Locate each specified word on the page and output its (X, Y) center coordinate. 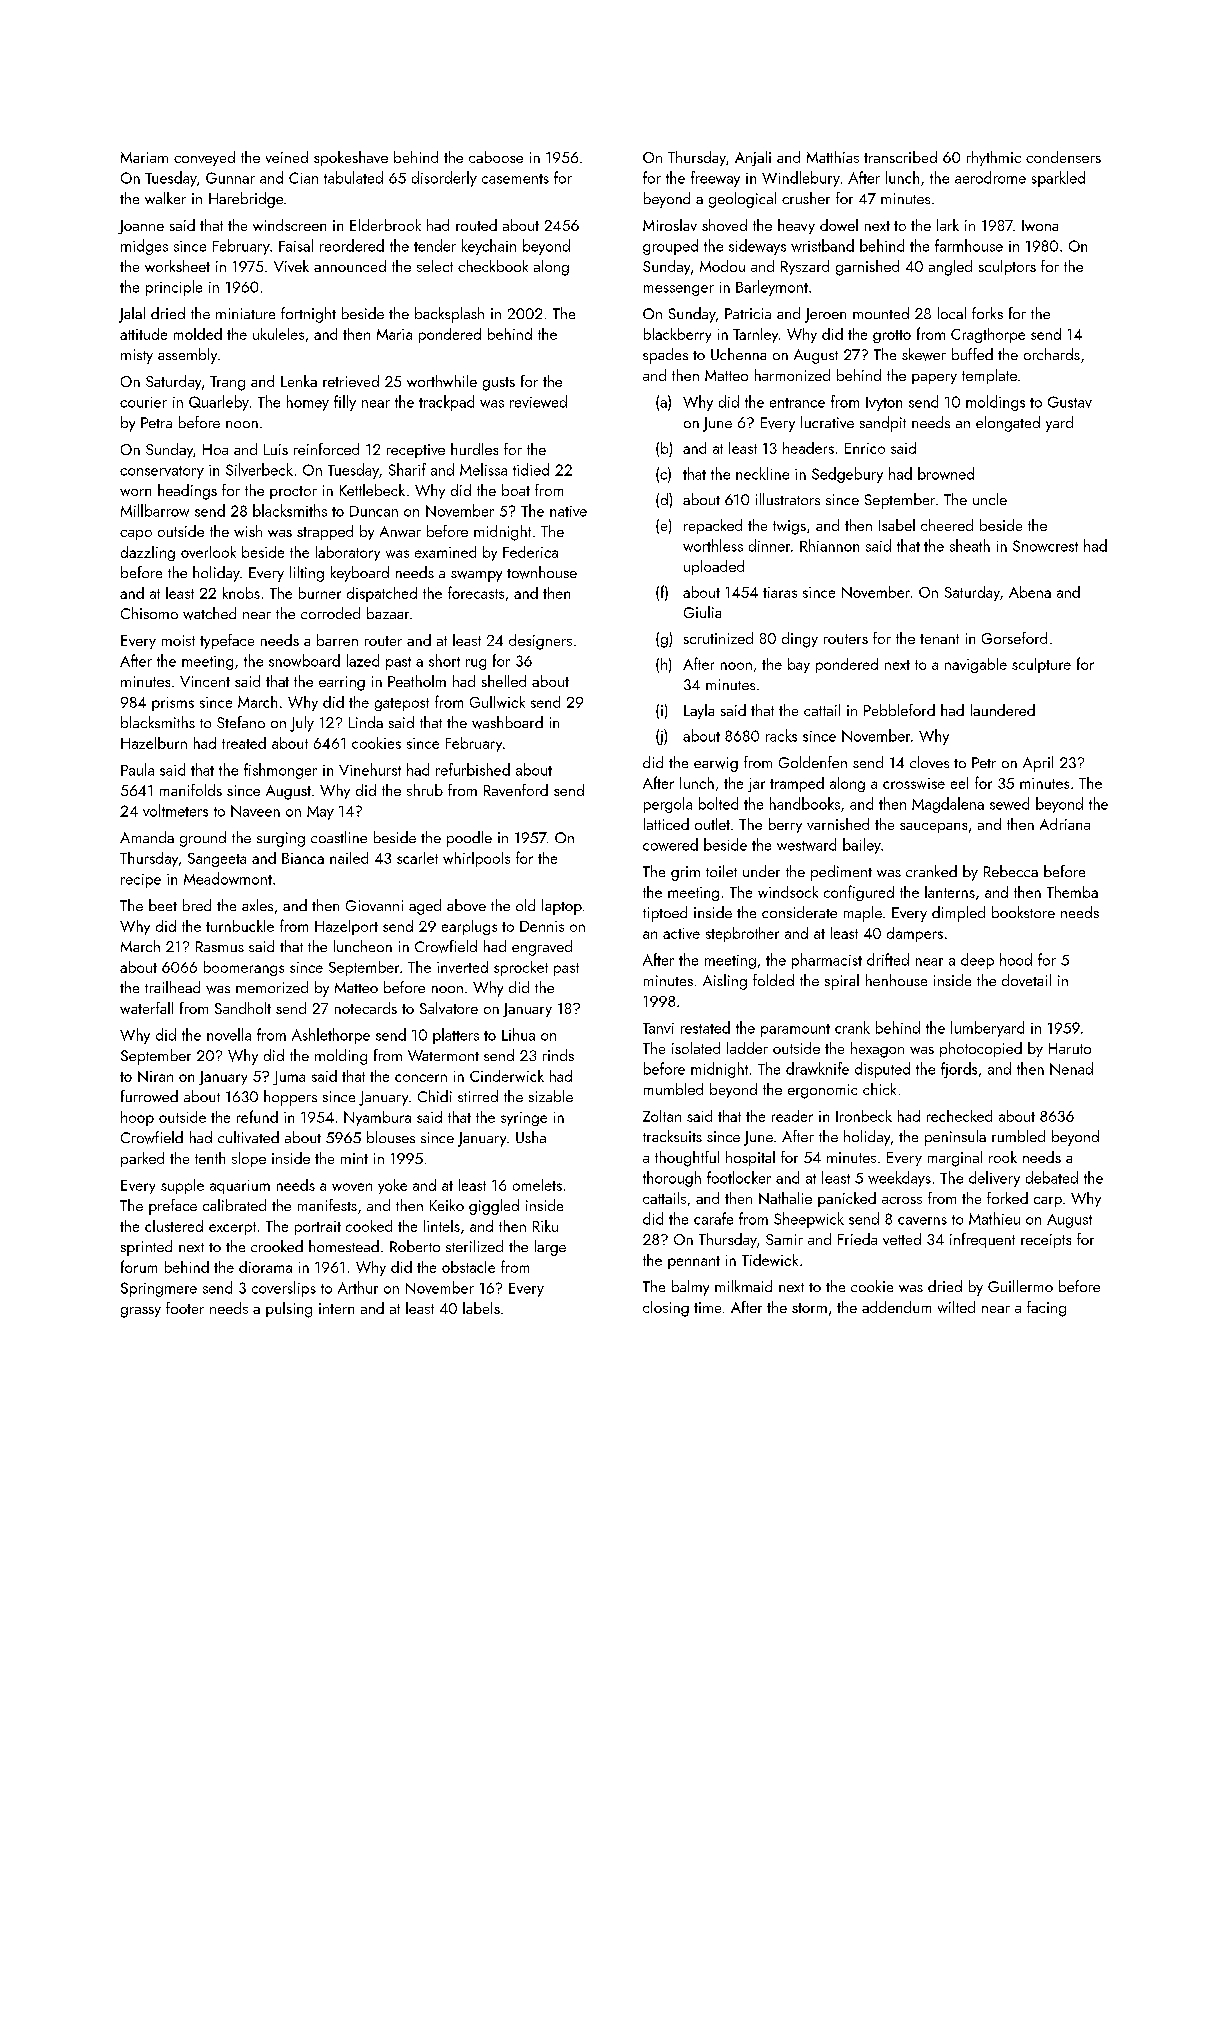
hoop (137, 1118)
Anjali (753, 158)
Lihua (518, 1034)
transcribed (900, 157)
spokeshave (351, 158)
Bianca (303, 858)
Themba (1072, 892)
